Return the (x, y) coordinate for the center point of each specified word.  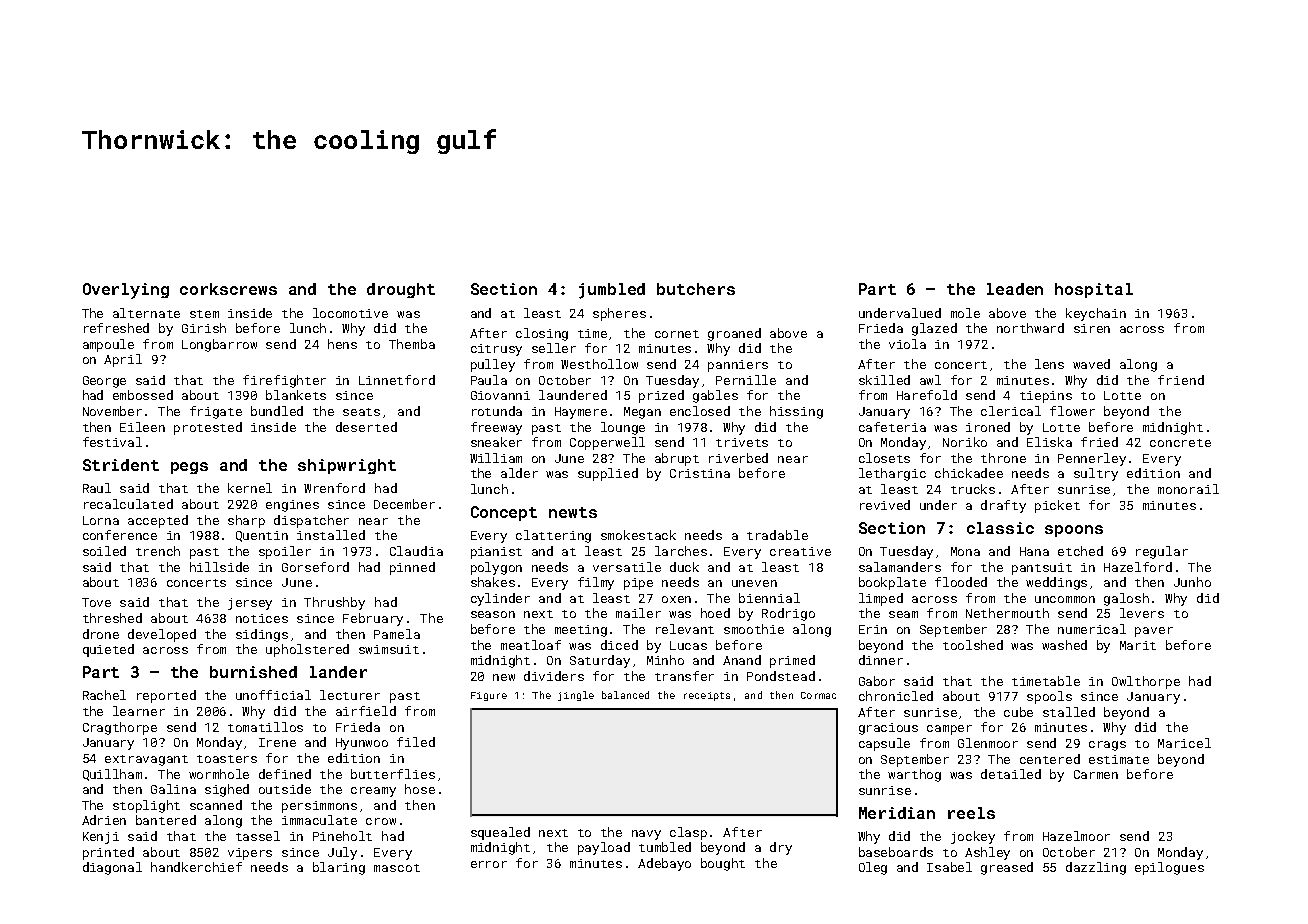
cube (1018, 712)
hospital (1094, 290)
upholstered (307, 650)
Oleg (873, 868)
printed (108, 853)
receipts (707, 696)
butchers (696, 289)
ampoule (108, 345)
